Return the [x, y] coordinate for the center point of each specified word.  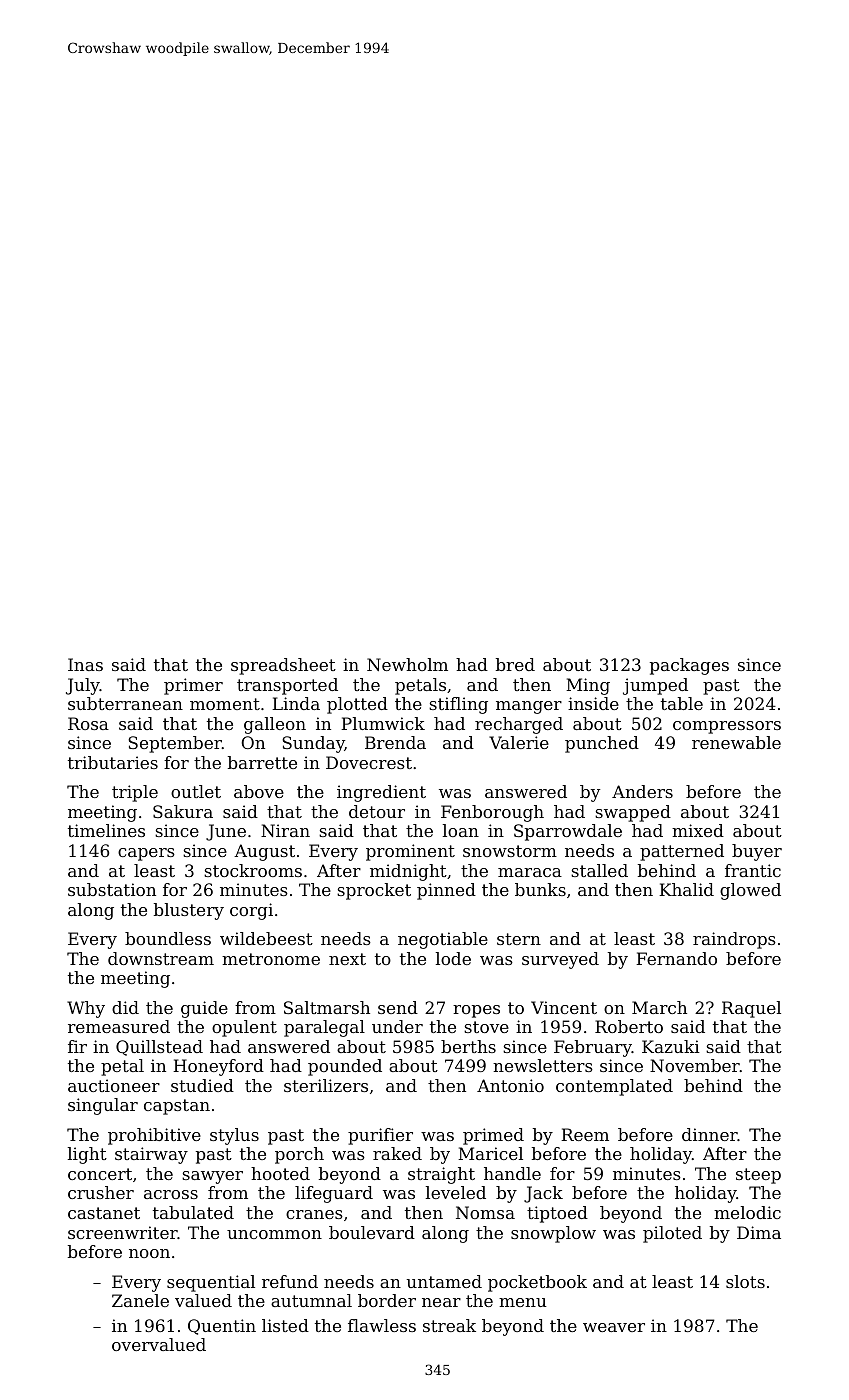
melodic [747, 1212]
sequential [211, 1283]
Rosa [88, 723]
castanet [104, 1213]
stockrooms [253, 870]
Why [86, 1009]
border [387, 1300]
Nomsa [485, 1212]
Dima [759, 1232]
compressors [727, 727]
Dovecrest [369, 762]
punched [602, 744]
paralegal [324, 1028]
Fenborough [492, 813]
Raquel [751, 1009]
